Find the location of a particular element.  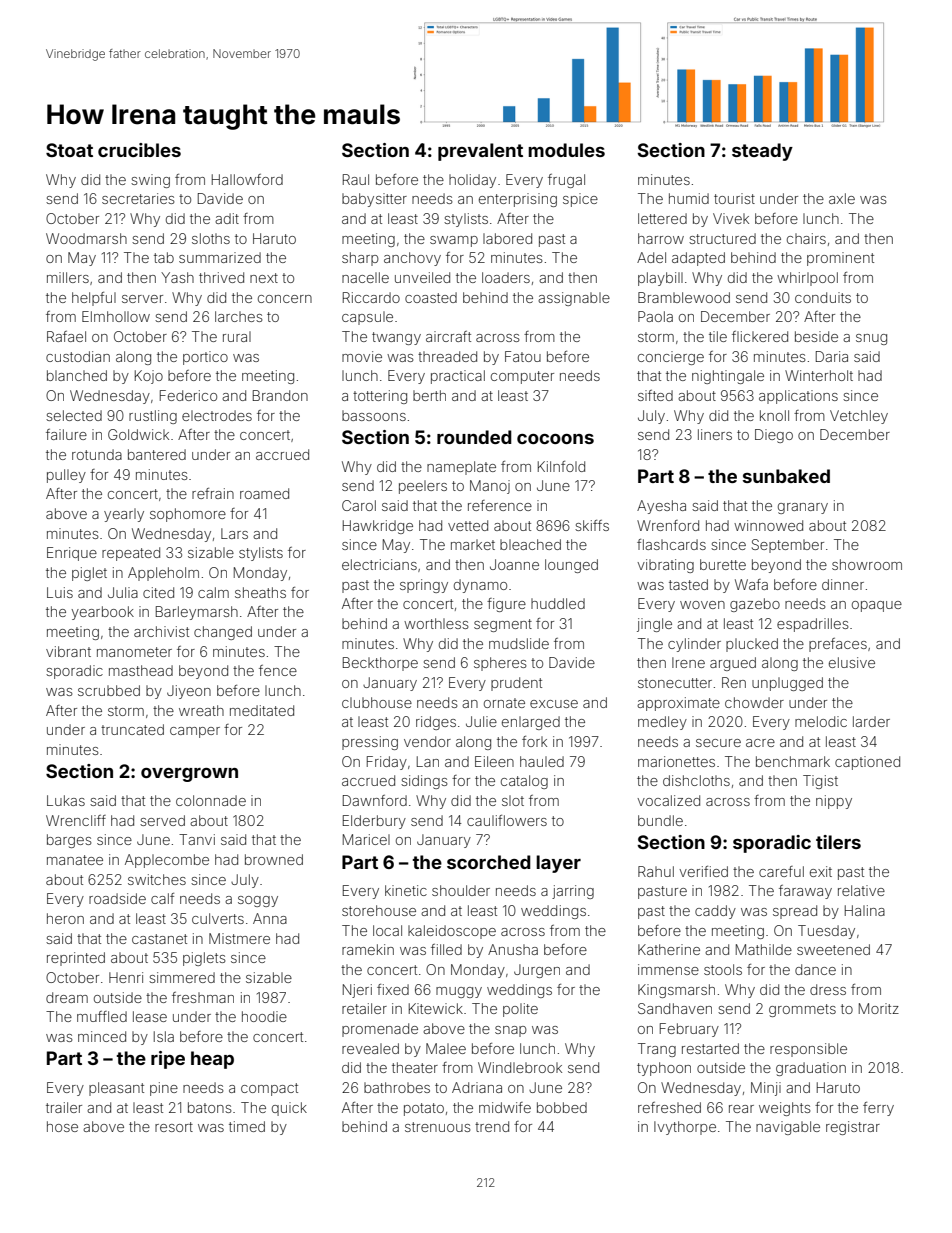

secretaries is located at coordinates (138, 198).
